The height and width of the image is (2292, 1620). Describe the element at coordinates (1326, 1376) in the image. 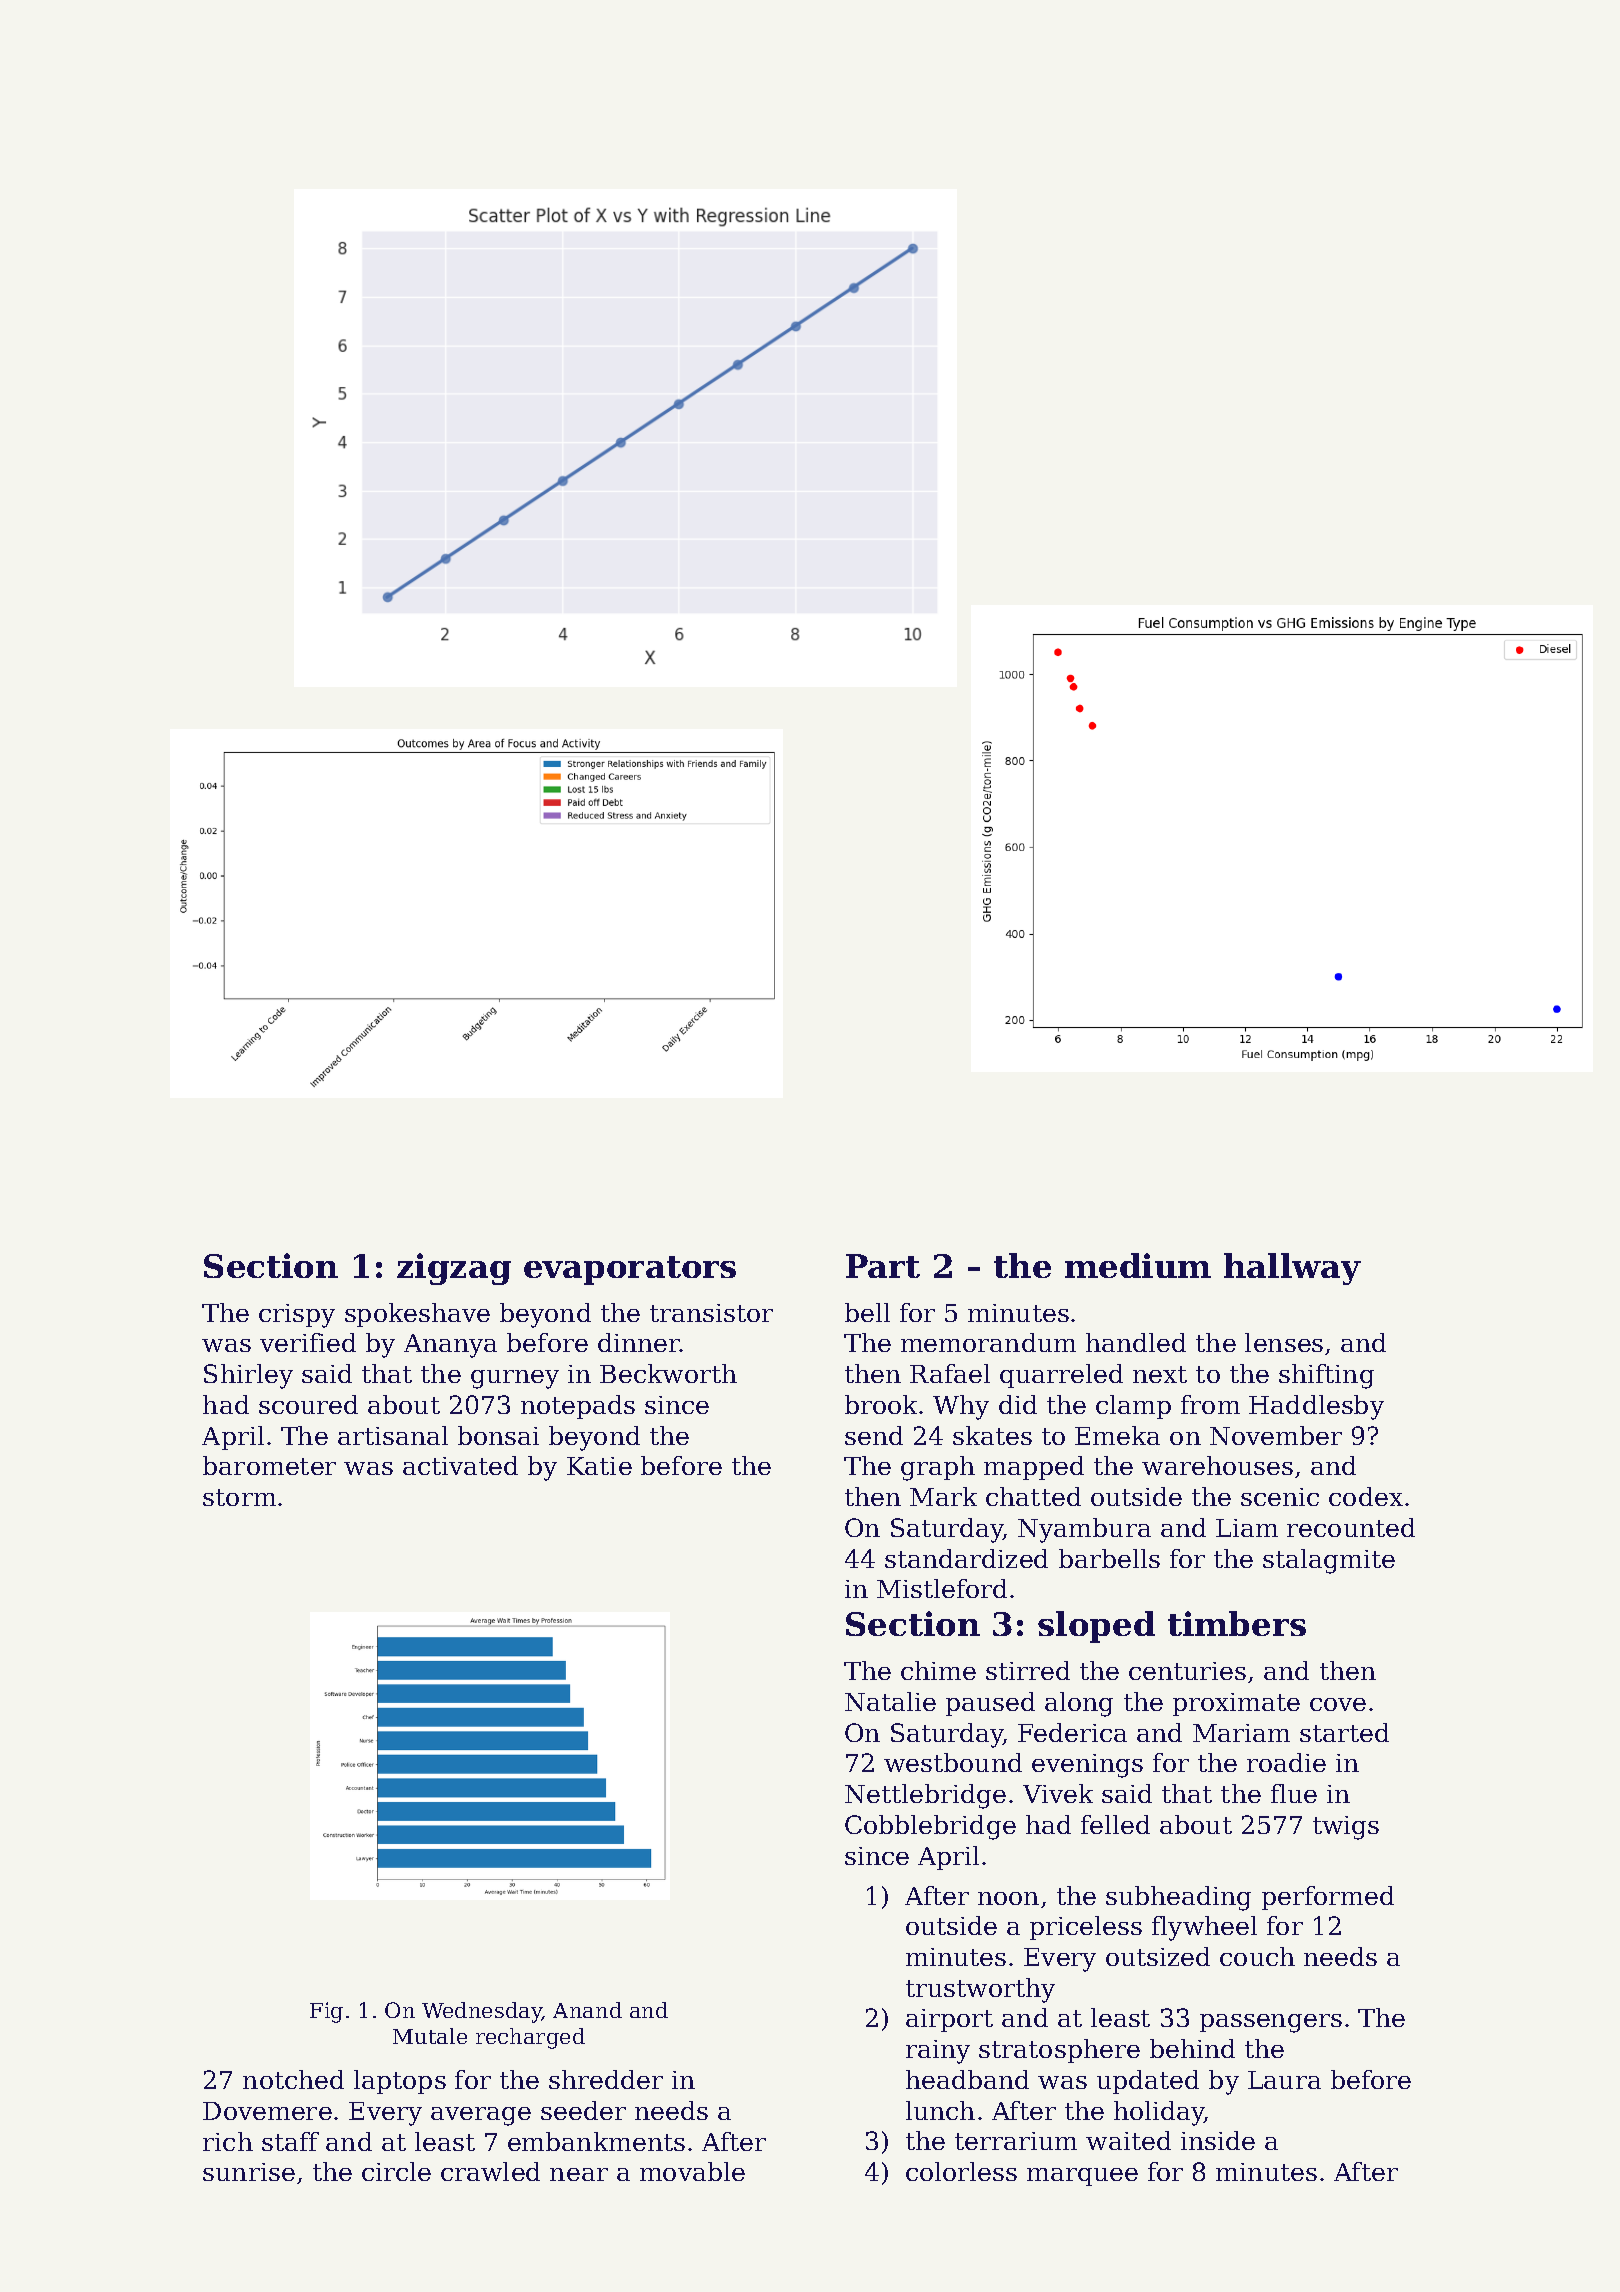

I see `shifting` at that location.
